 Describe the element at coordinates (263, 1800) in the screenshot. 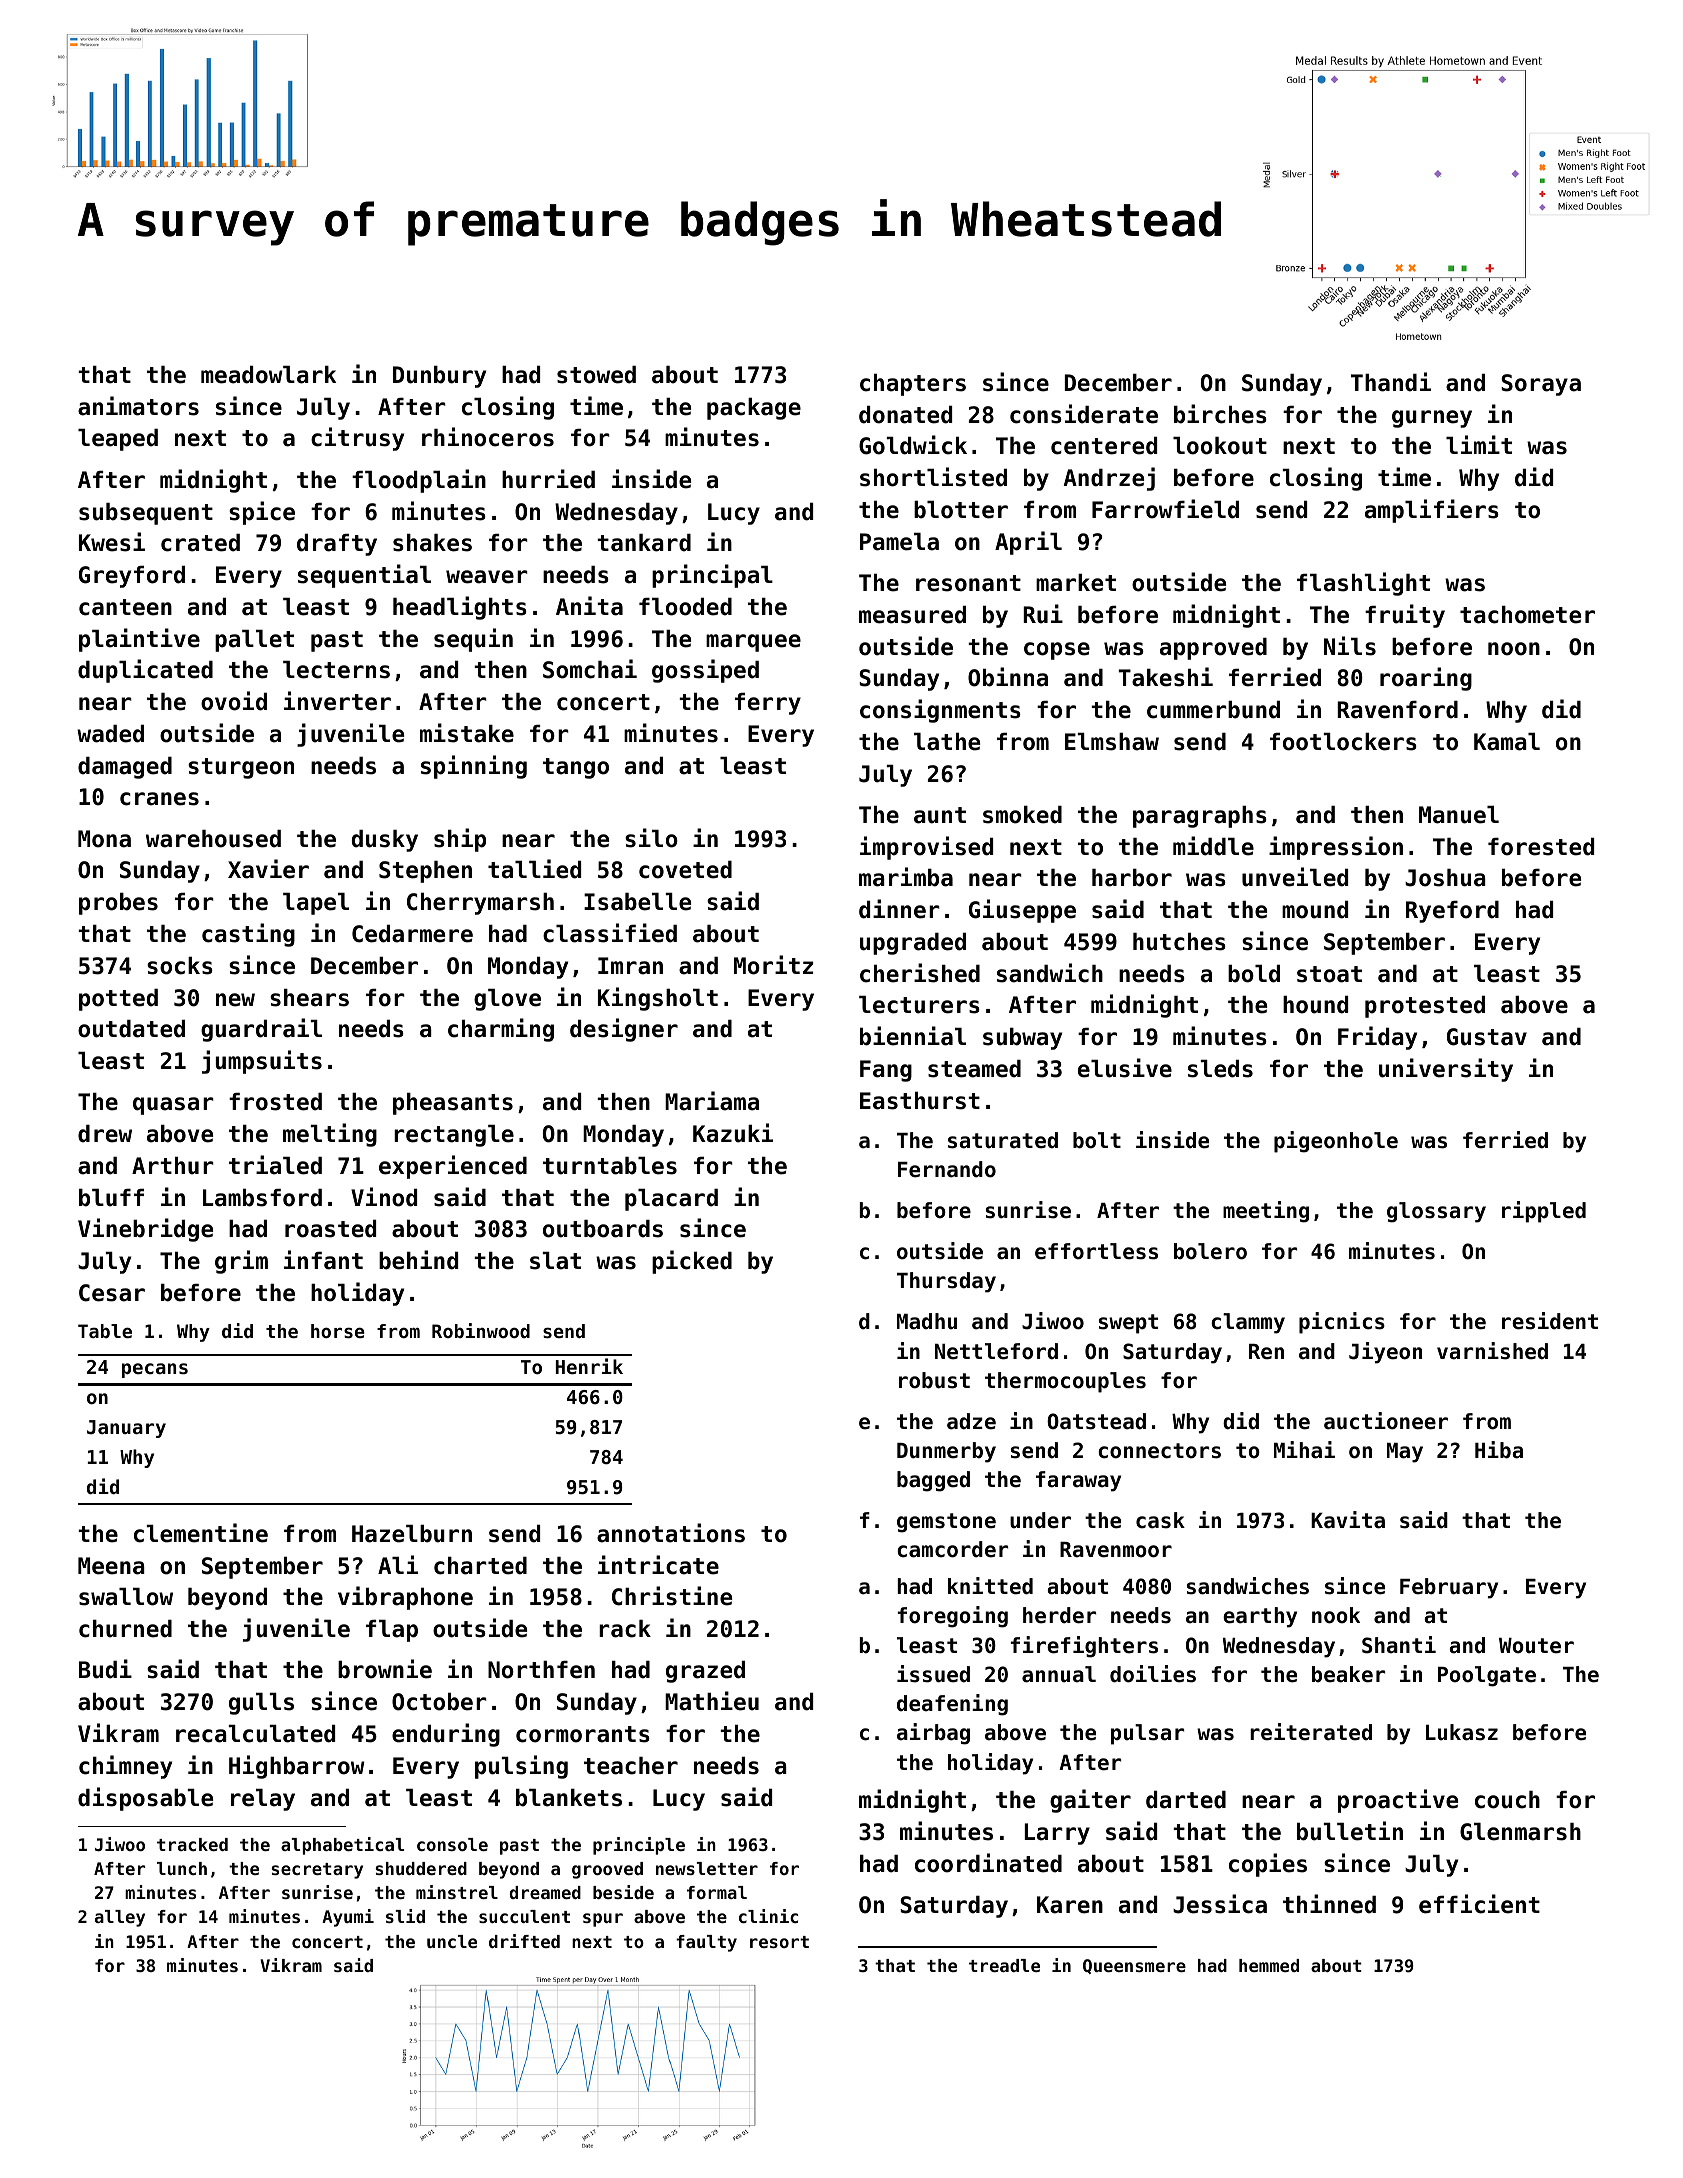

I see `relay` at that location.
